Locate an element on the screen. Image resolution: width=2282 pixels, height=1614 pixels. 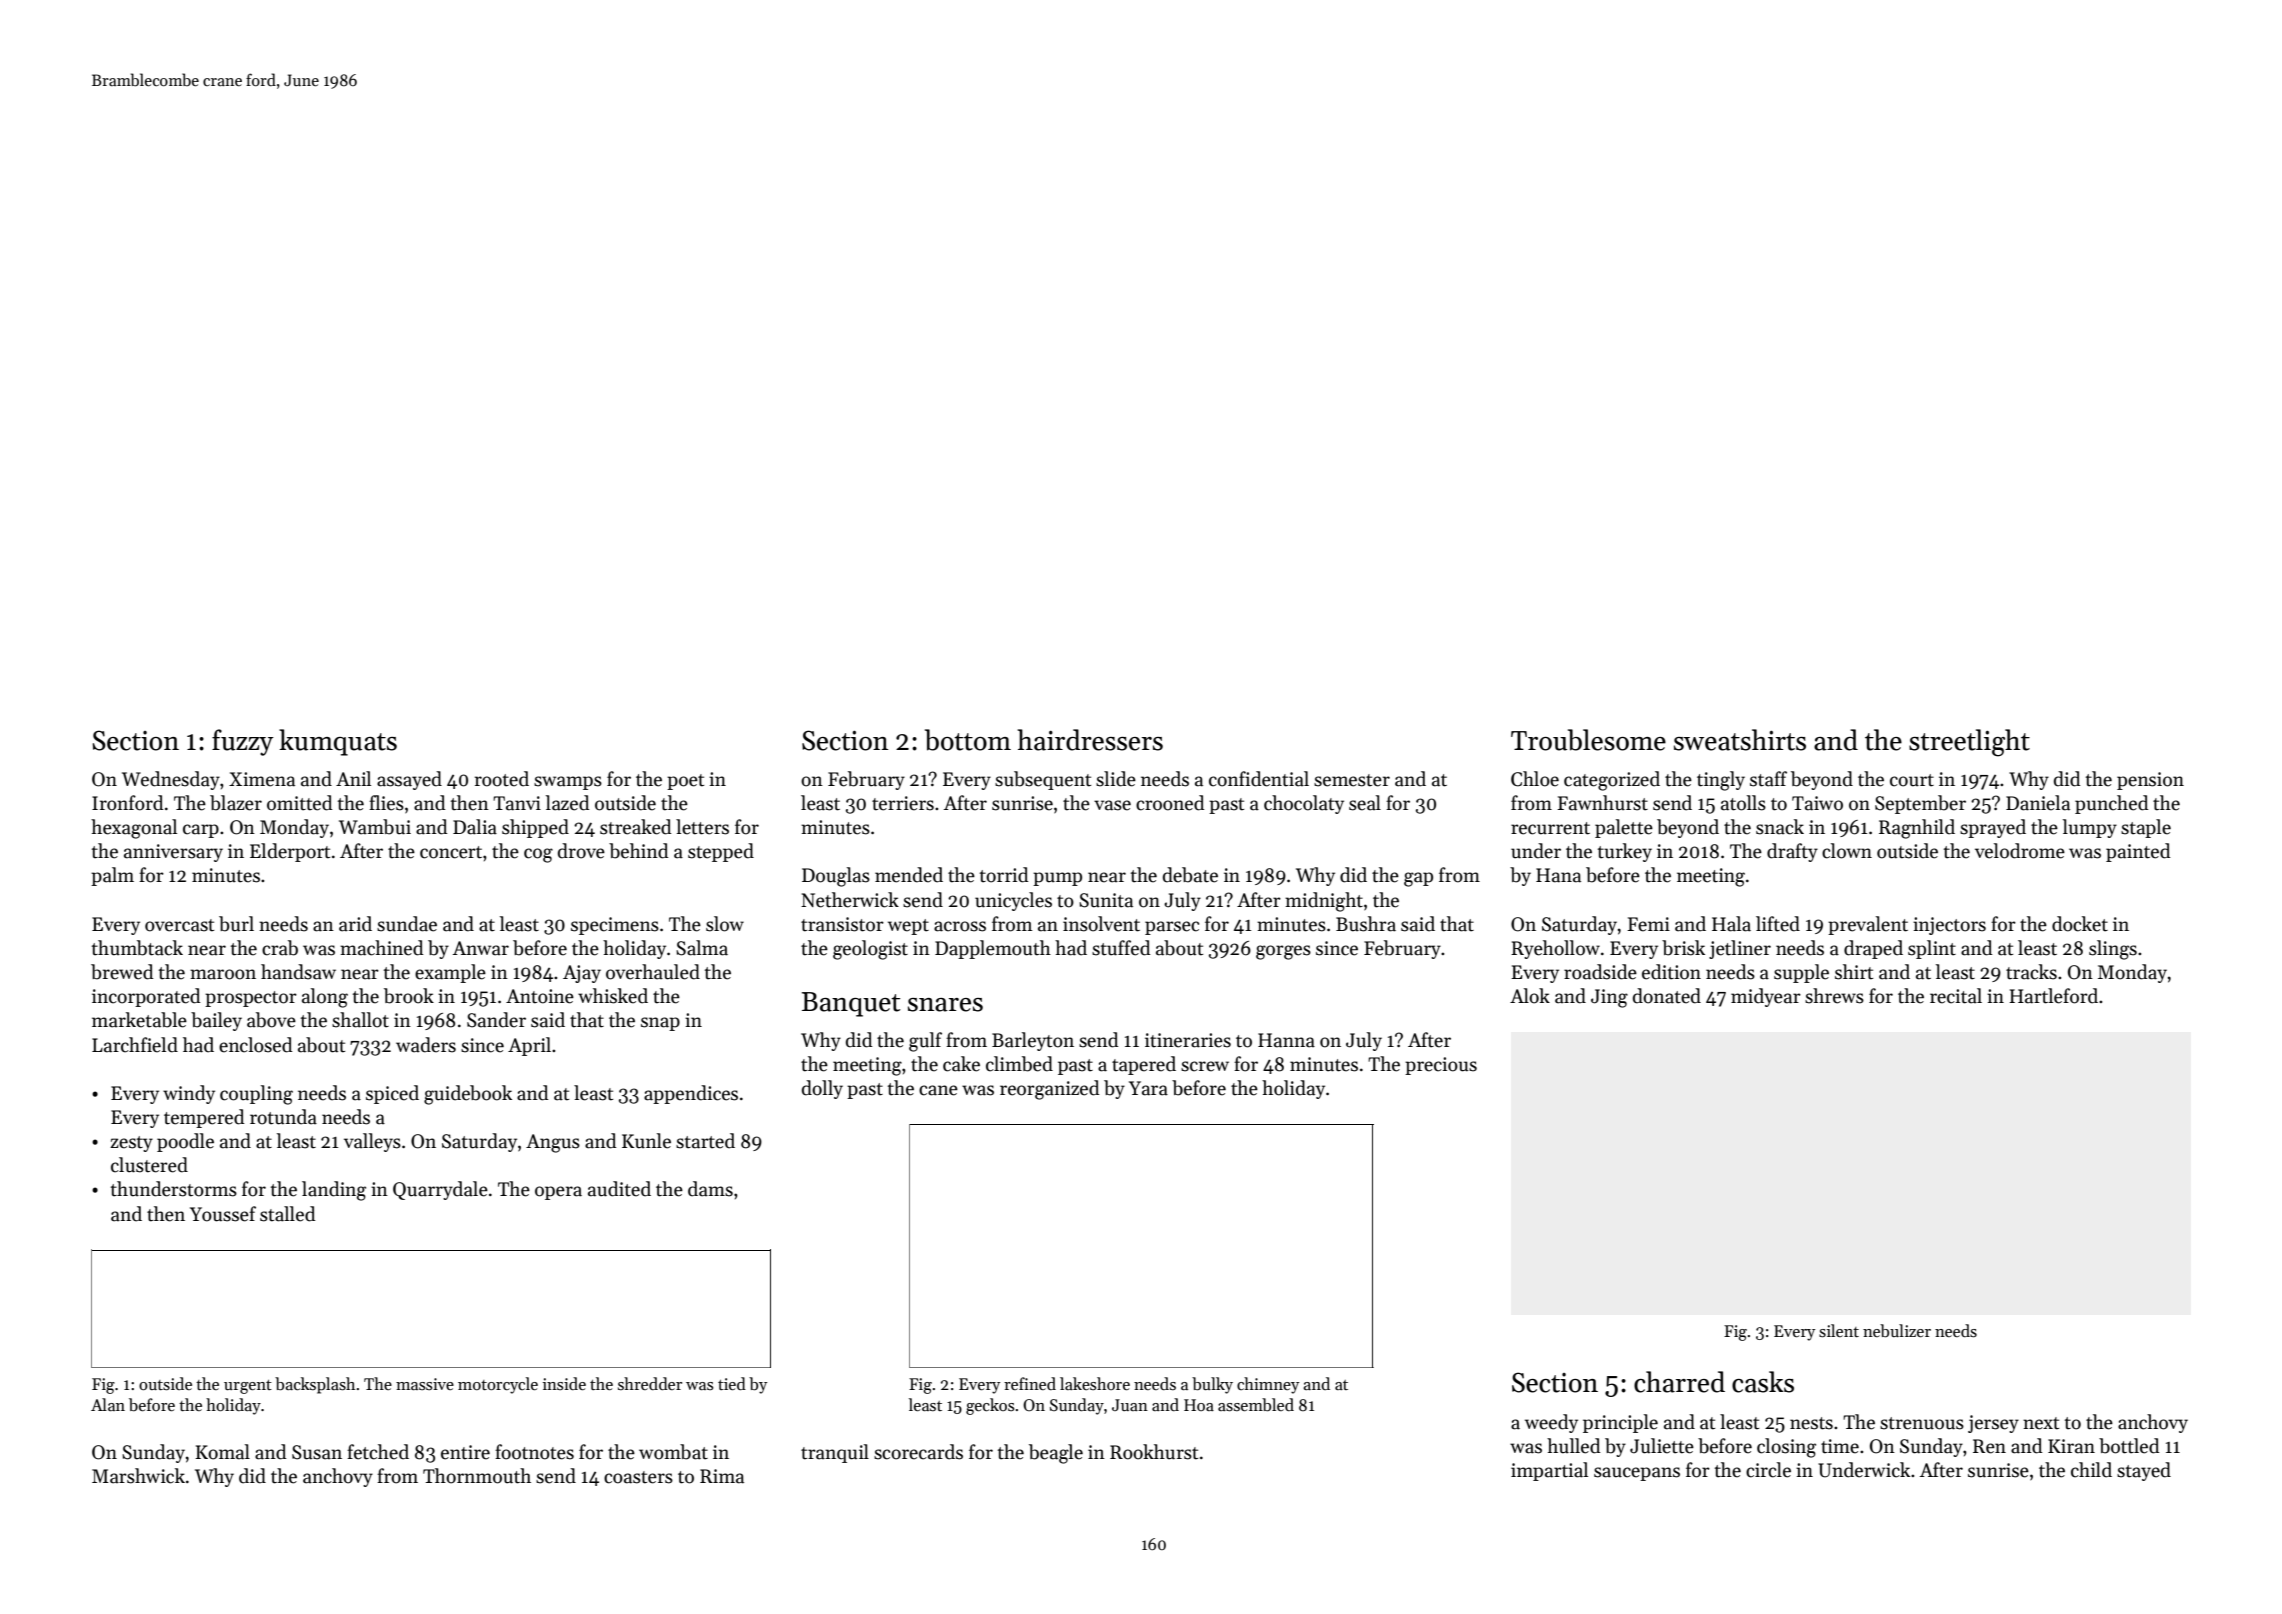
clustered is located at coordinates (149, 1165).
